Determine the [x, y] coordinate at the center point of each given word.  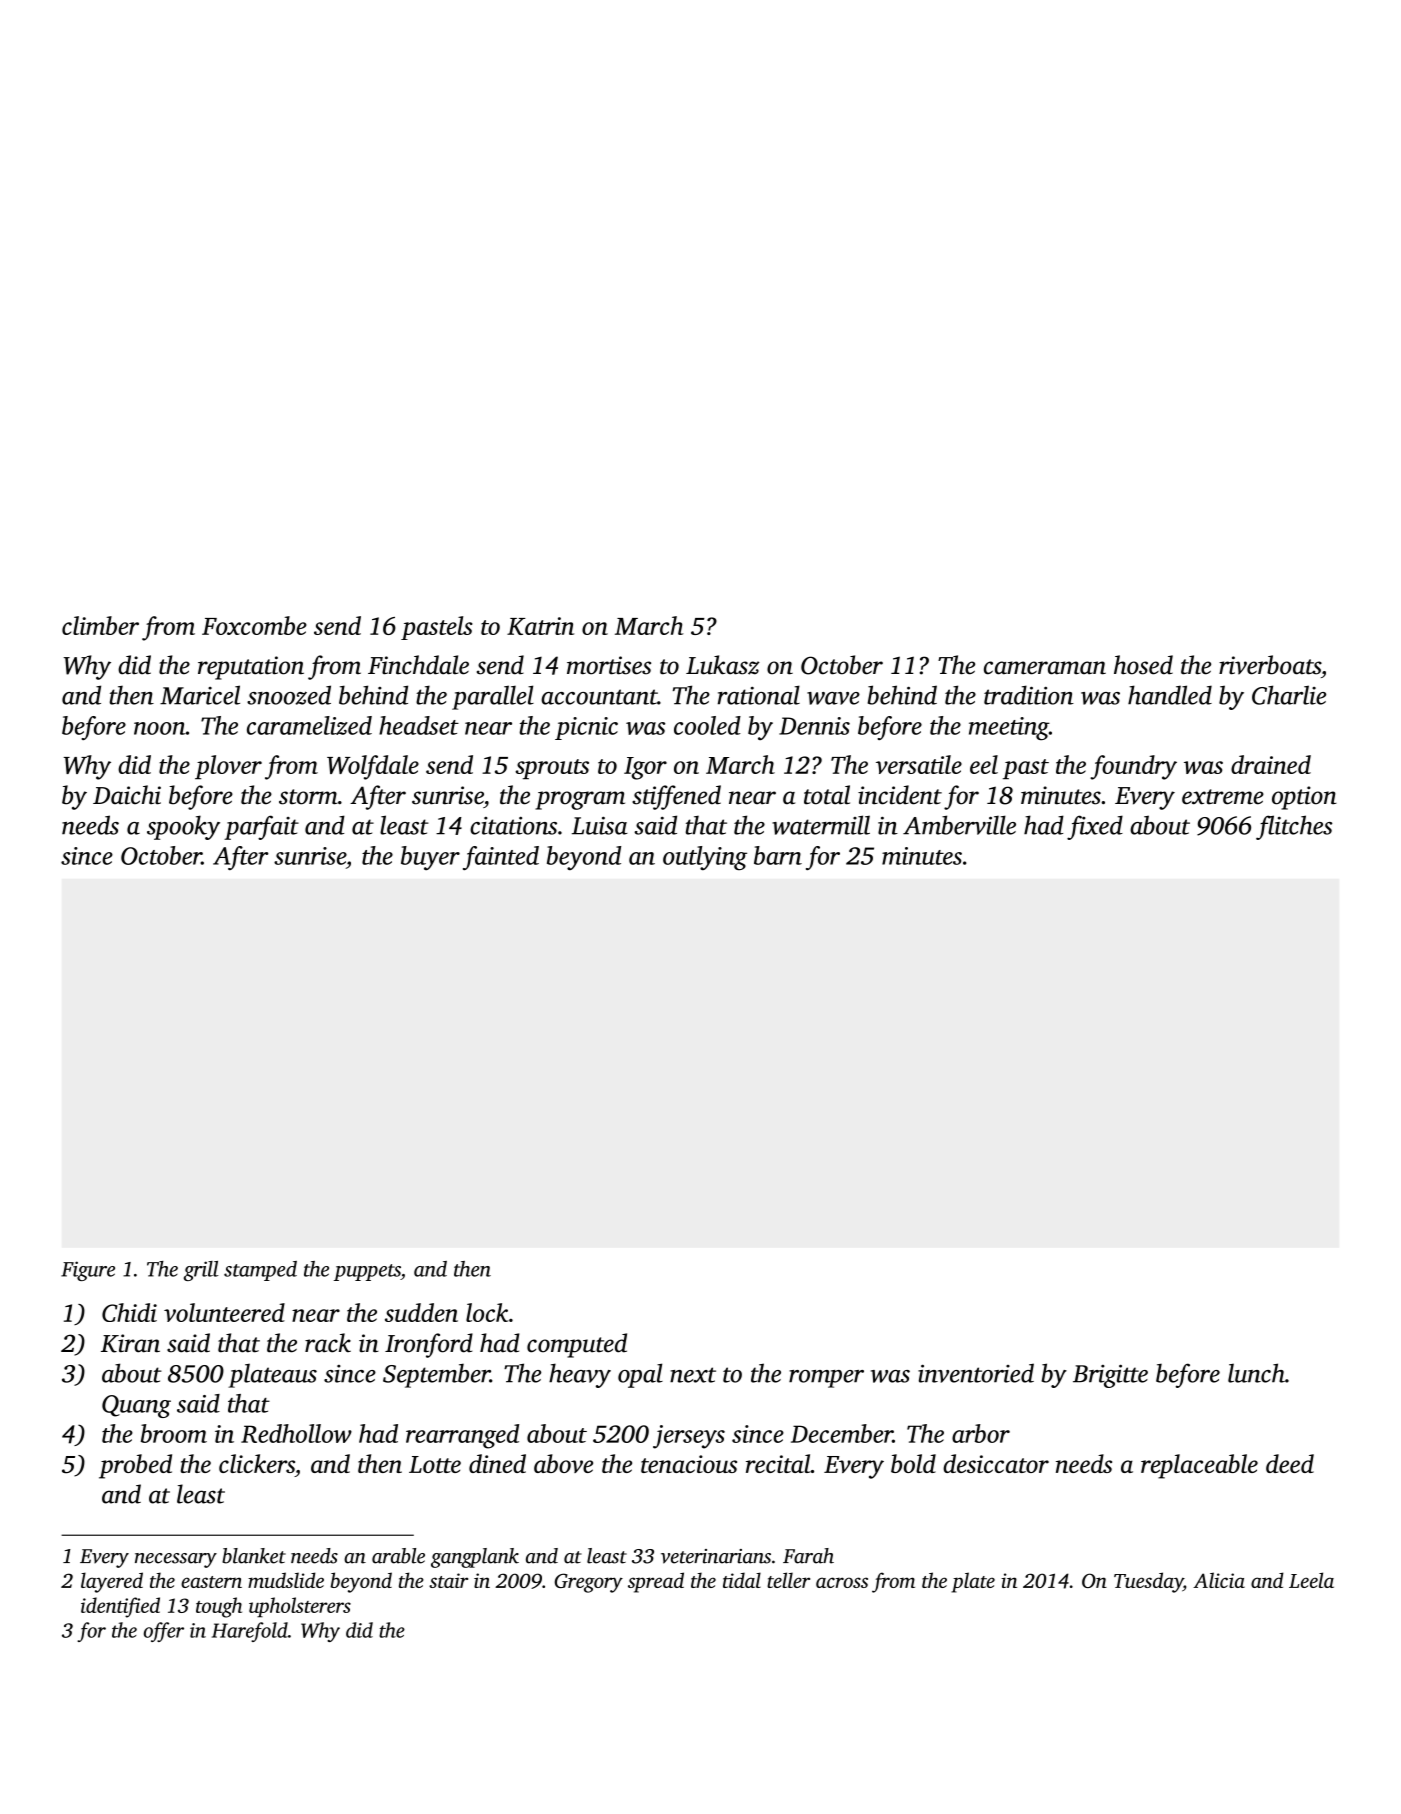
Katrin [540, 626]
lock [487, 1312]
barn [778, 855]
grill [201, 1271]
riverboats [1270, 665]
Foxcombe [254, 625]
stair [448, 1580]
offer [164, 1632]
